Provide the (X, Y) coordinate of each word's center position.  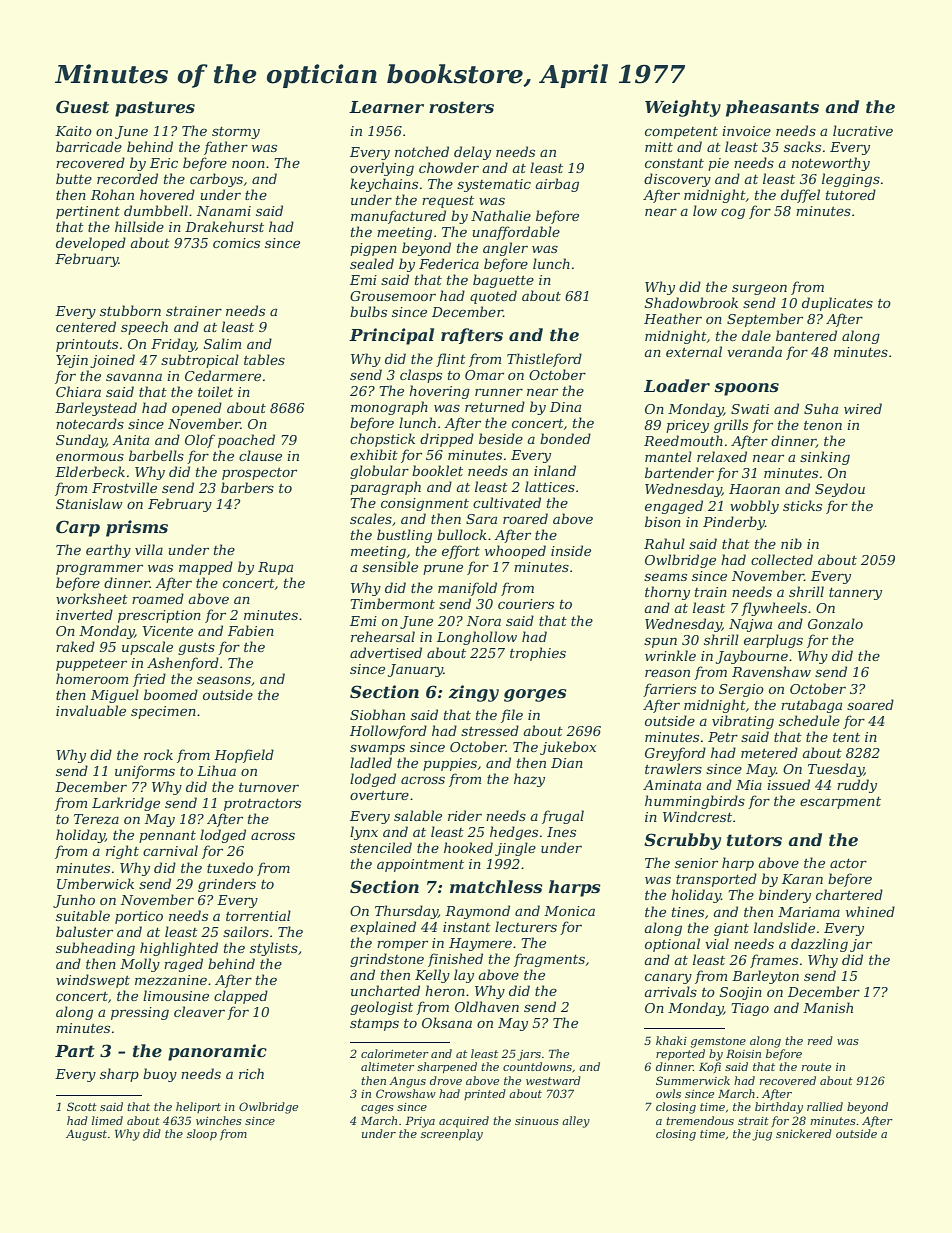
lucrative (863, 130)
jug (762, 1135)
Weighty (683, 108)
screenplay (452, 1135)
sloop (202, 1135)
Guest (82, 107)
